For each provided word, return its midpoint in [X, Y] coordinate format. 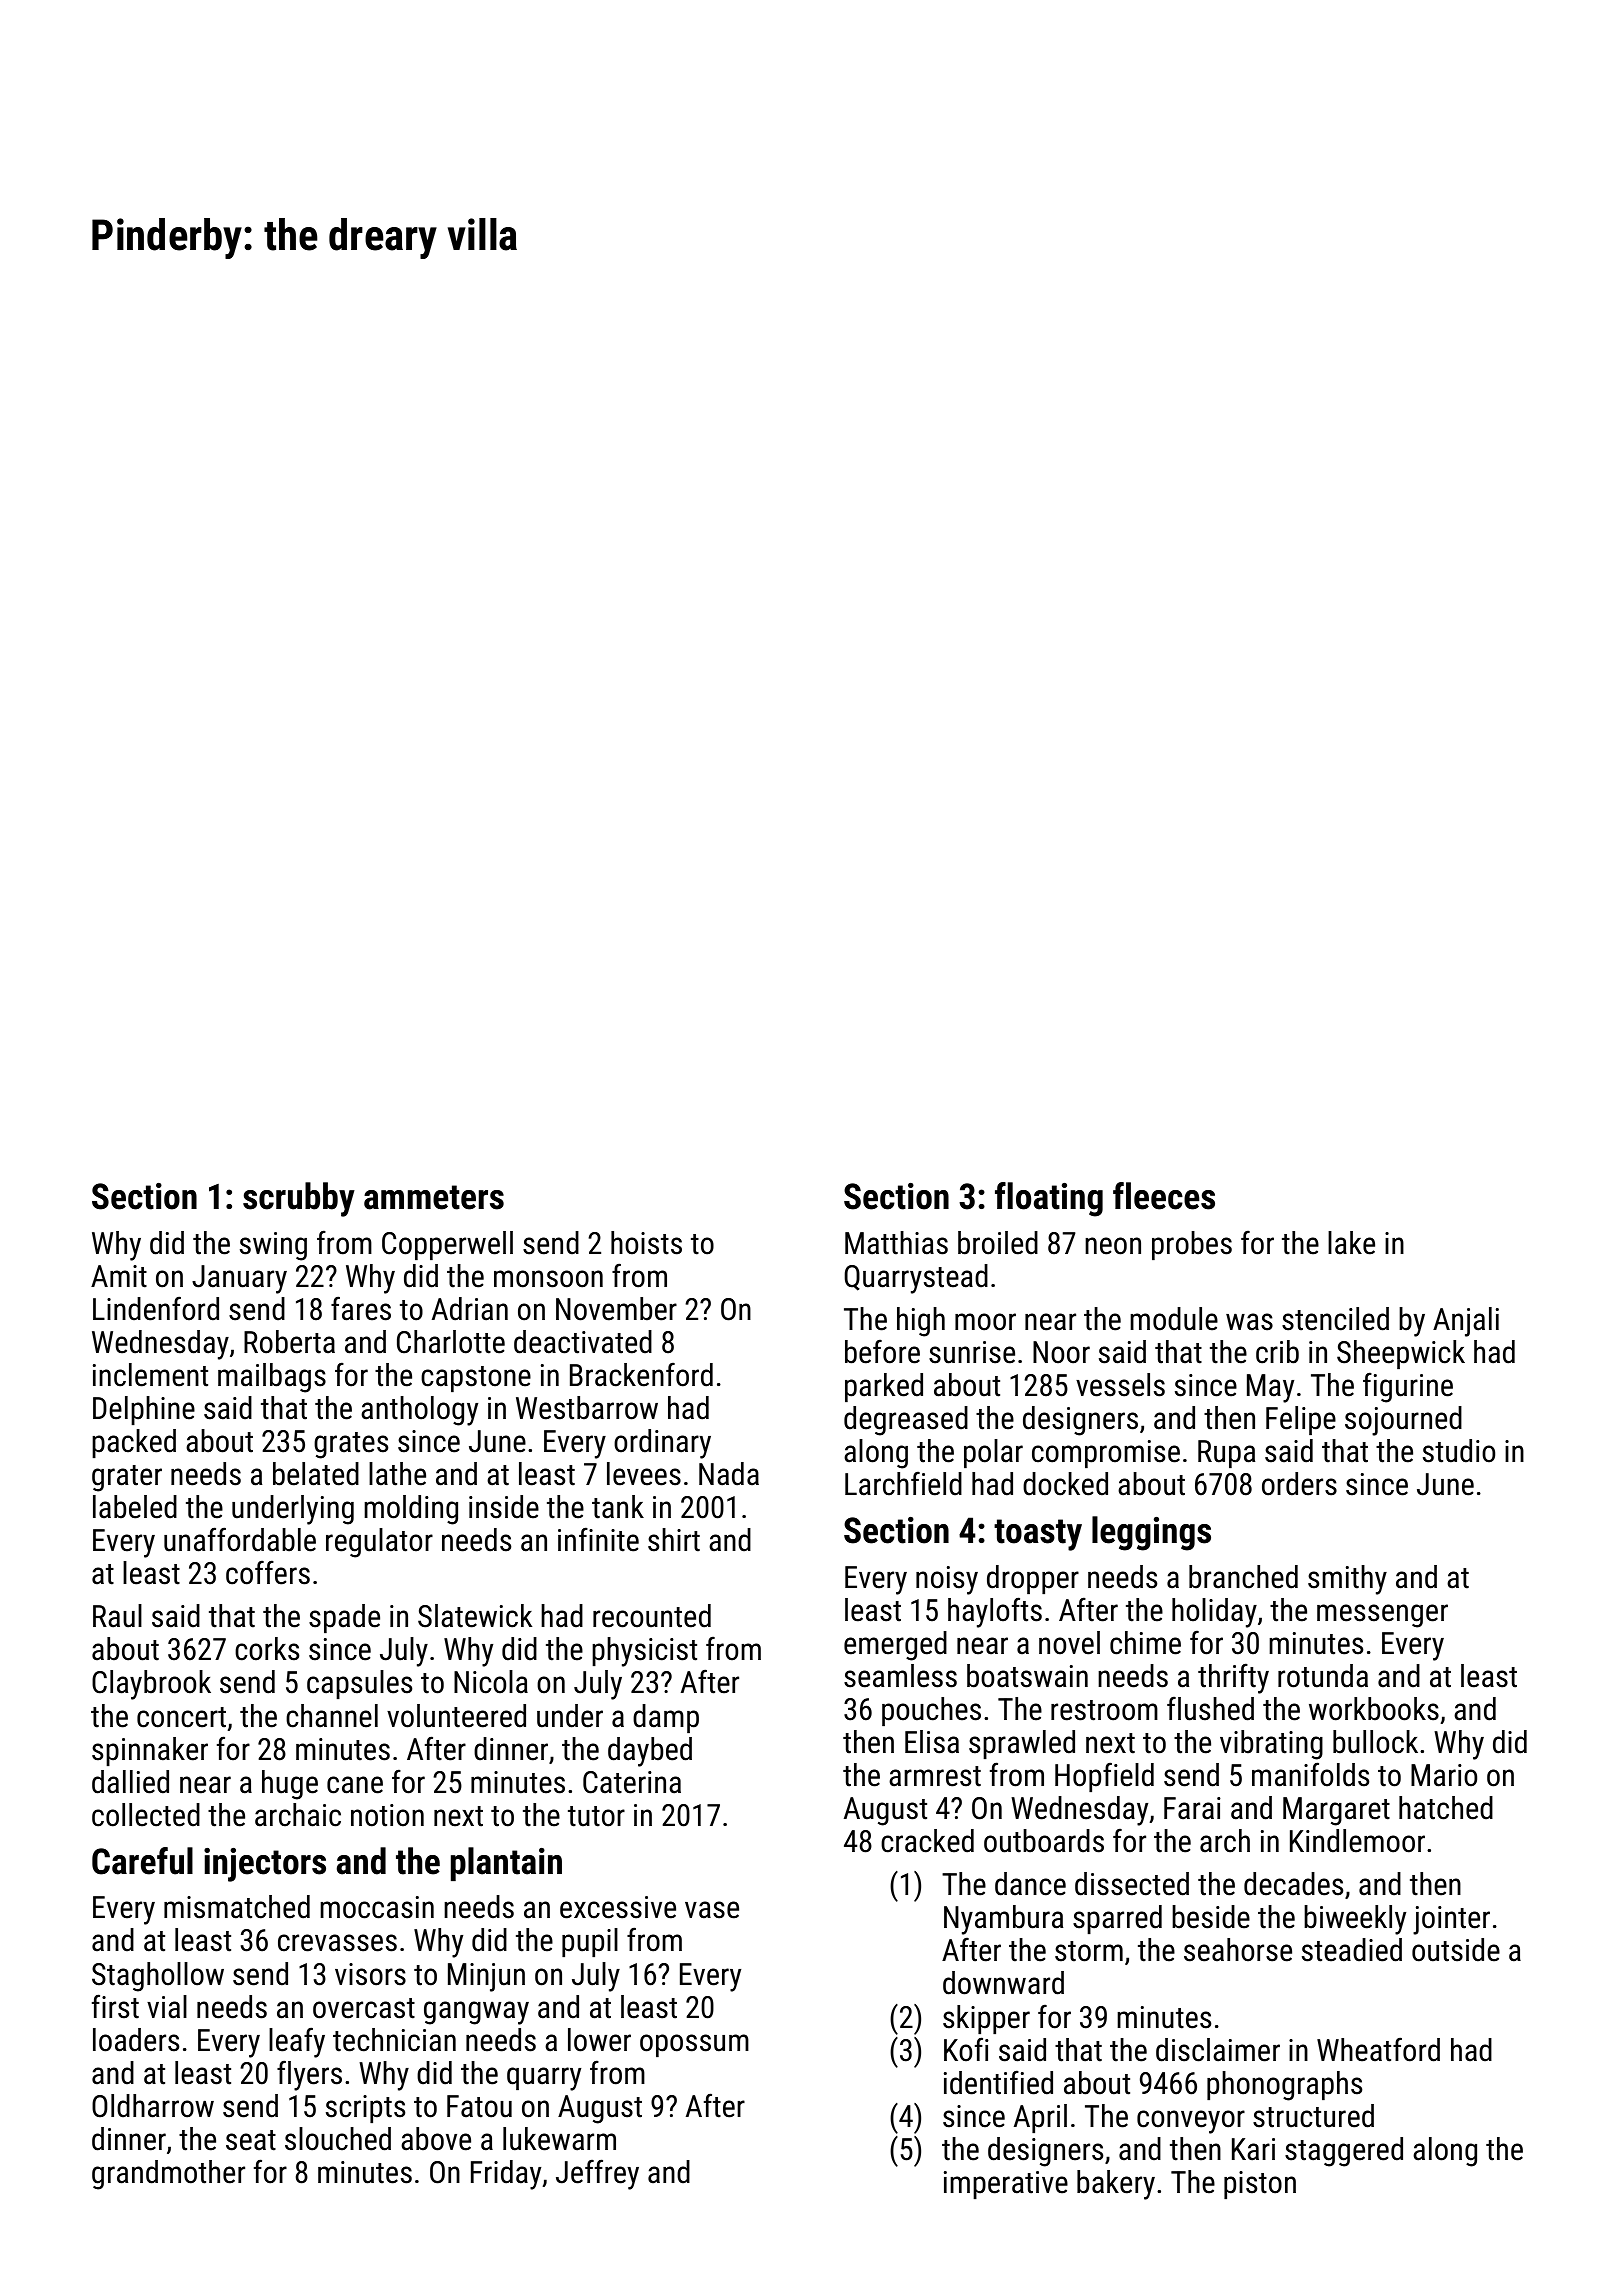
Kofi [966, 2049]
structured [1313, 2116]
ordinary [662, 1444]
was [1249, 1322]
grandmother [168, 2175]
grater [127, 1478]
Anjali [1466, 1322]
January [239, 1279]
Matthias [896, 1243]
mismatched [237, 1907]
